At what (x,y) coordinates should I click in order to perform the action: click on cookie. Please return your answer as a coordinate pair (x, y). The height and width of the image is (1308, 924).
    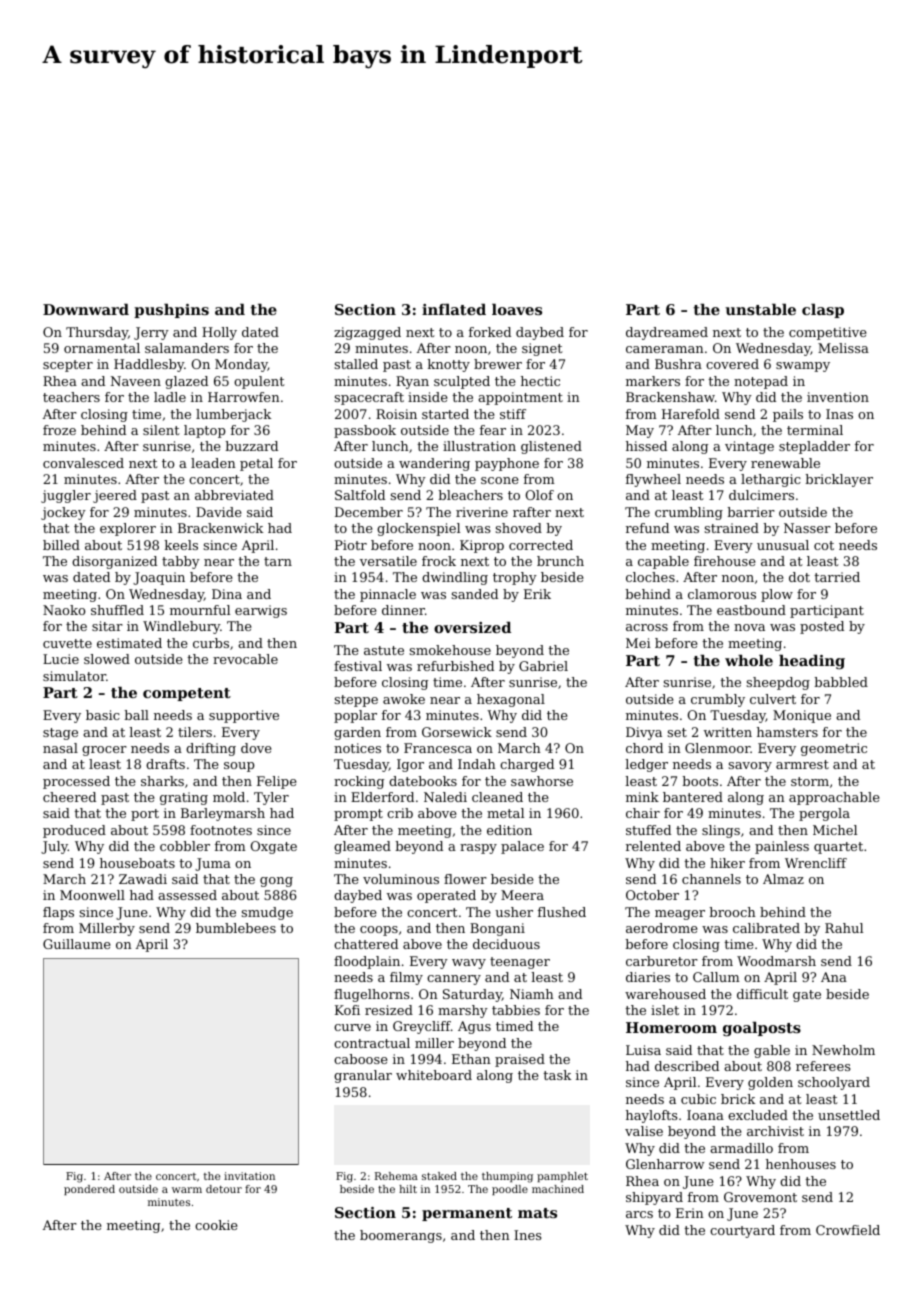
    Looking at the image, I should click on (216, 1225).
